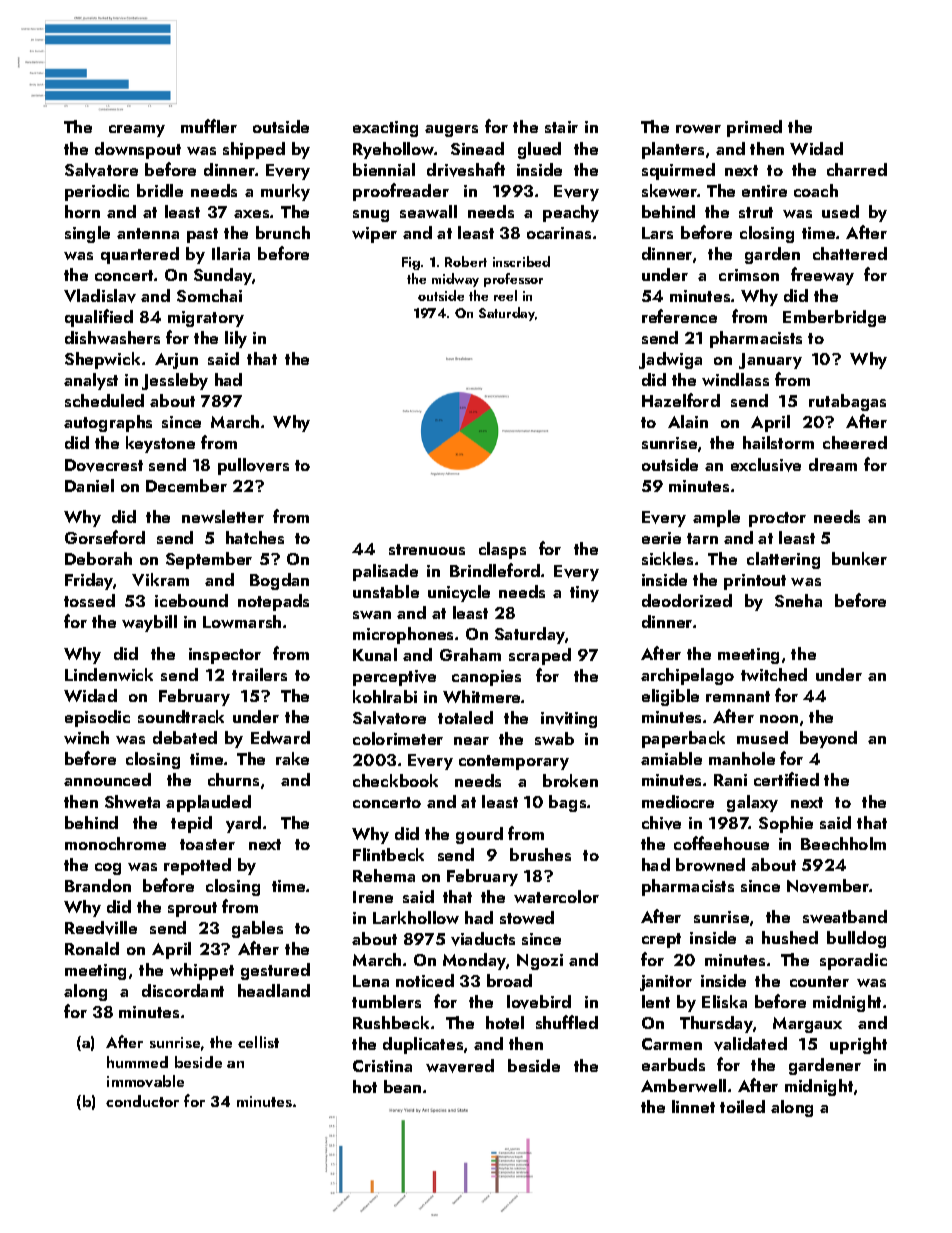  I want to click on hushed, so click(790, 937).
